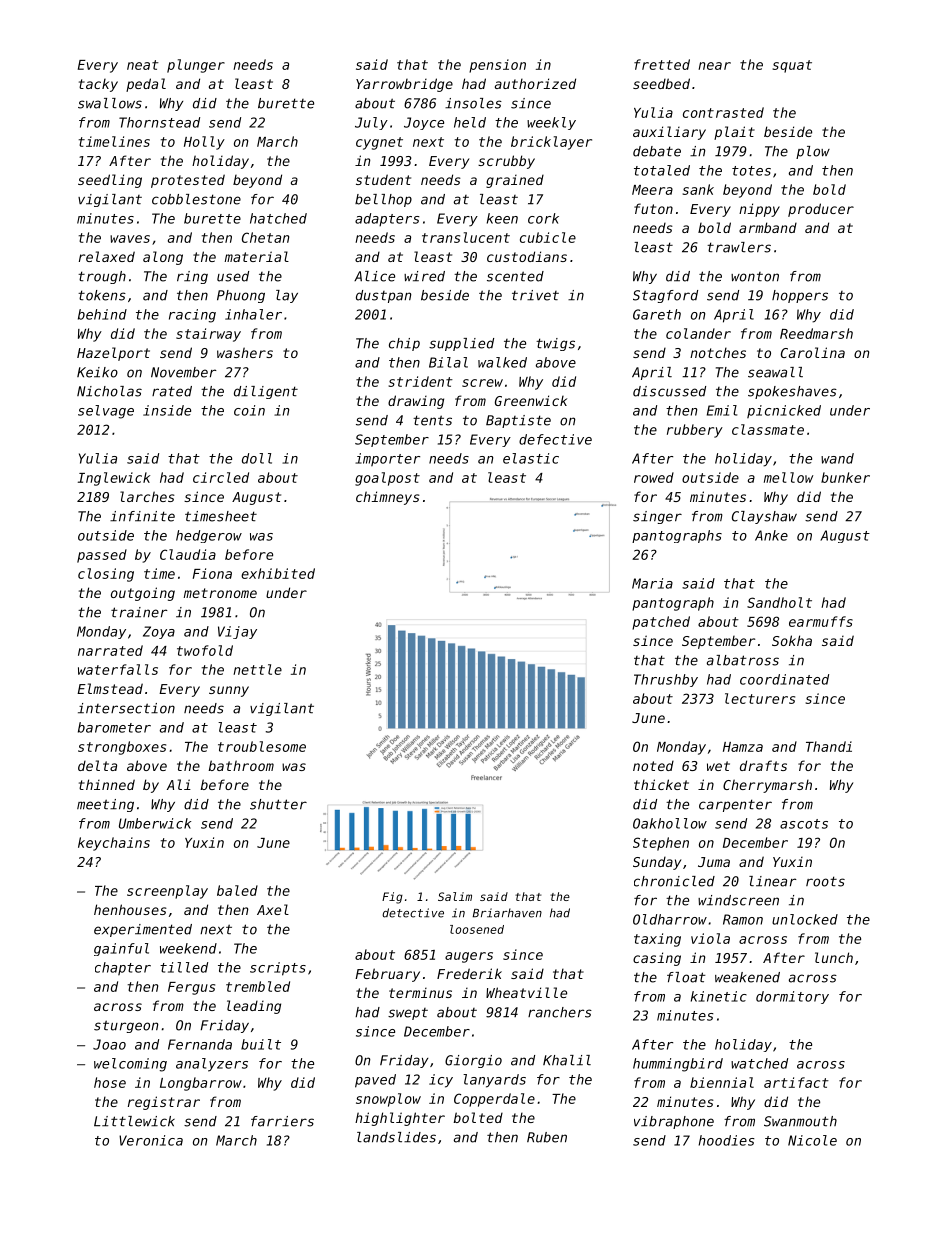  What do you see at coordinates (837, 458) in the screenshot?
I see `wand` at bounding box center [837, 458].
